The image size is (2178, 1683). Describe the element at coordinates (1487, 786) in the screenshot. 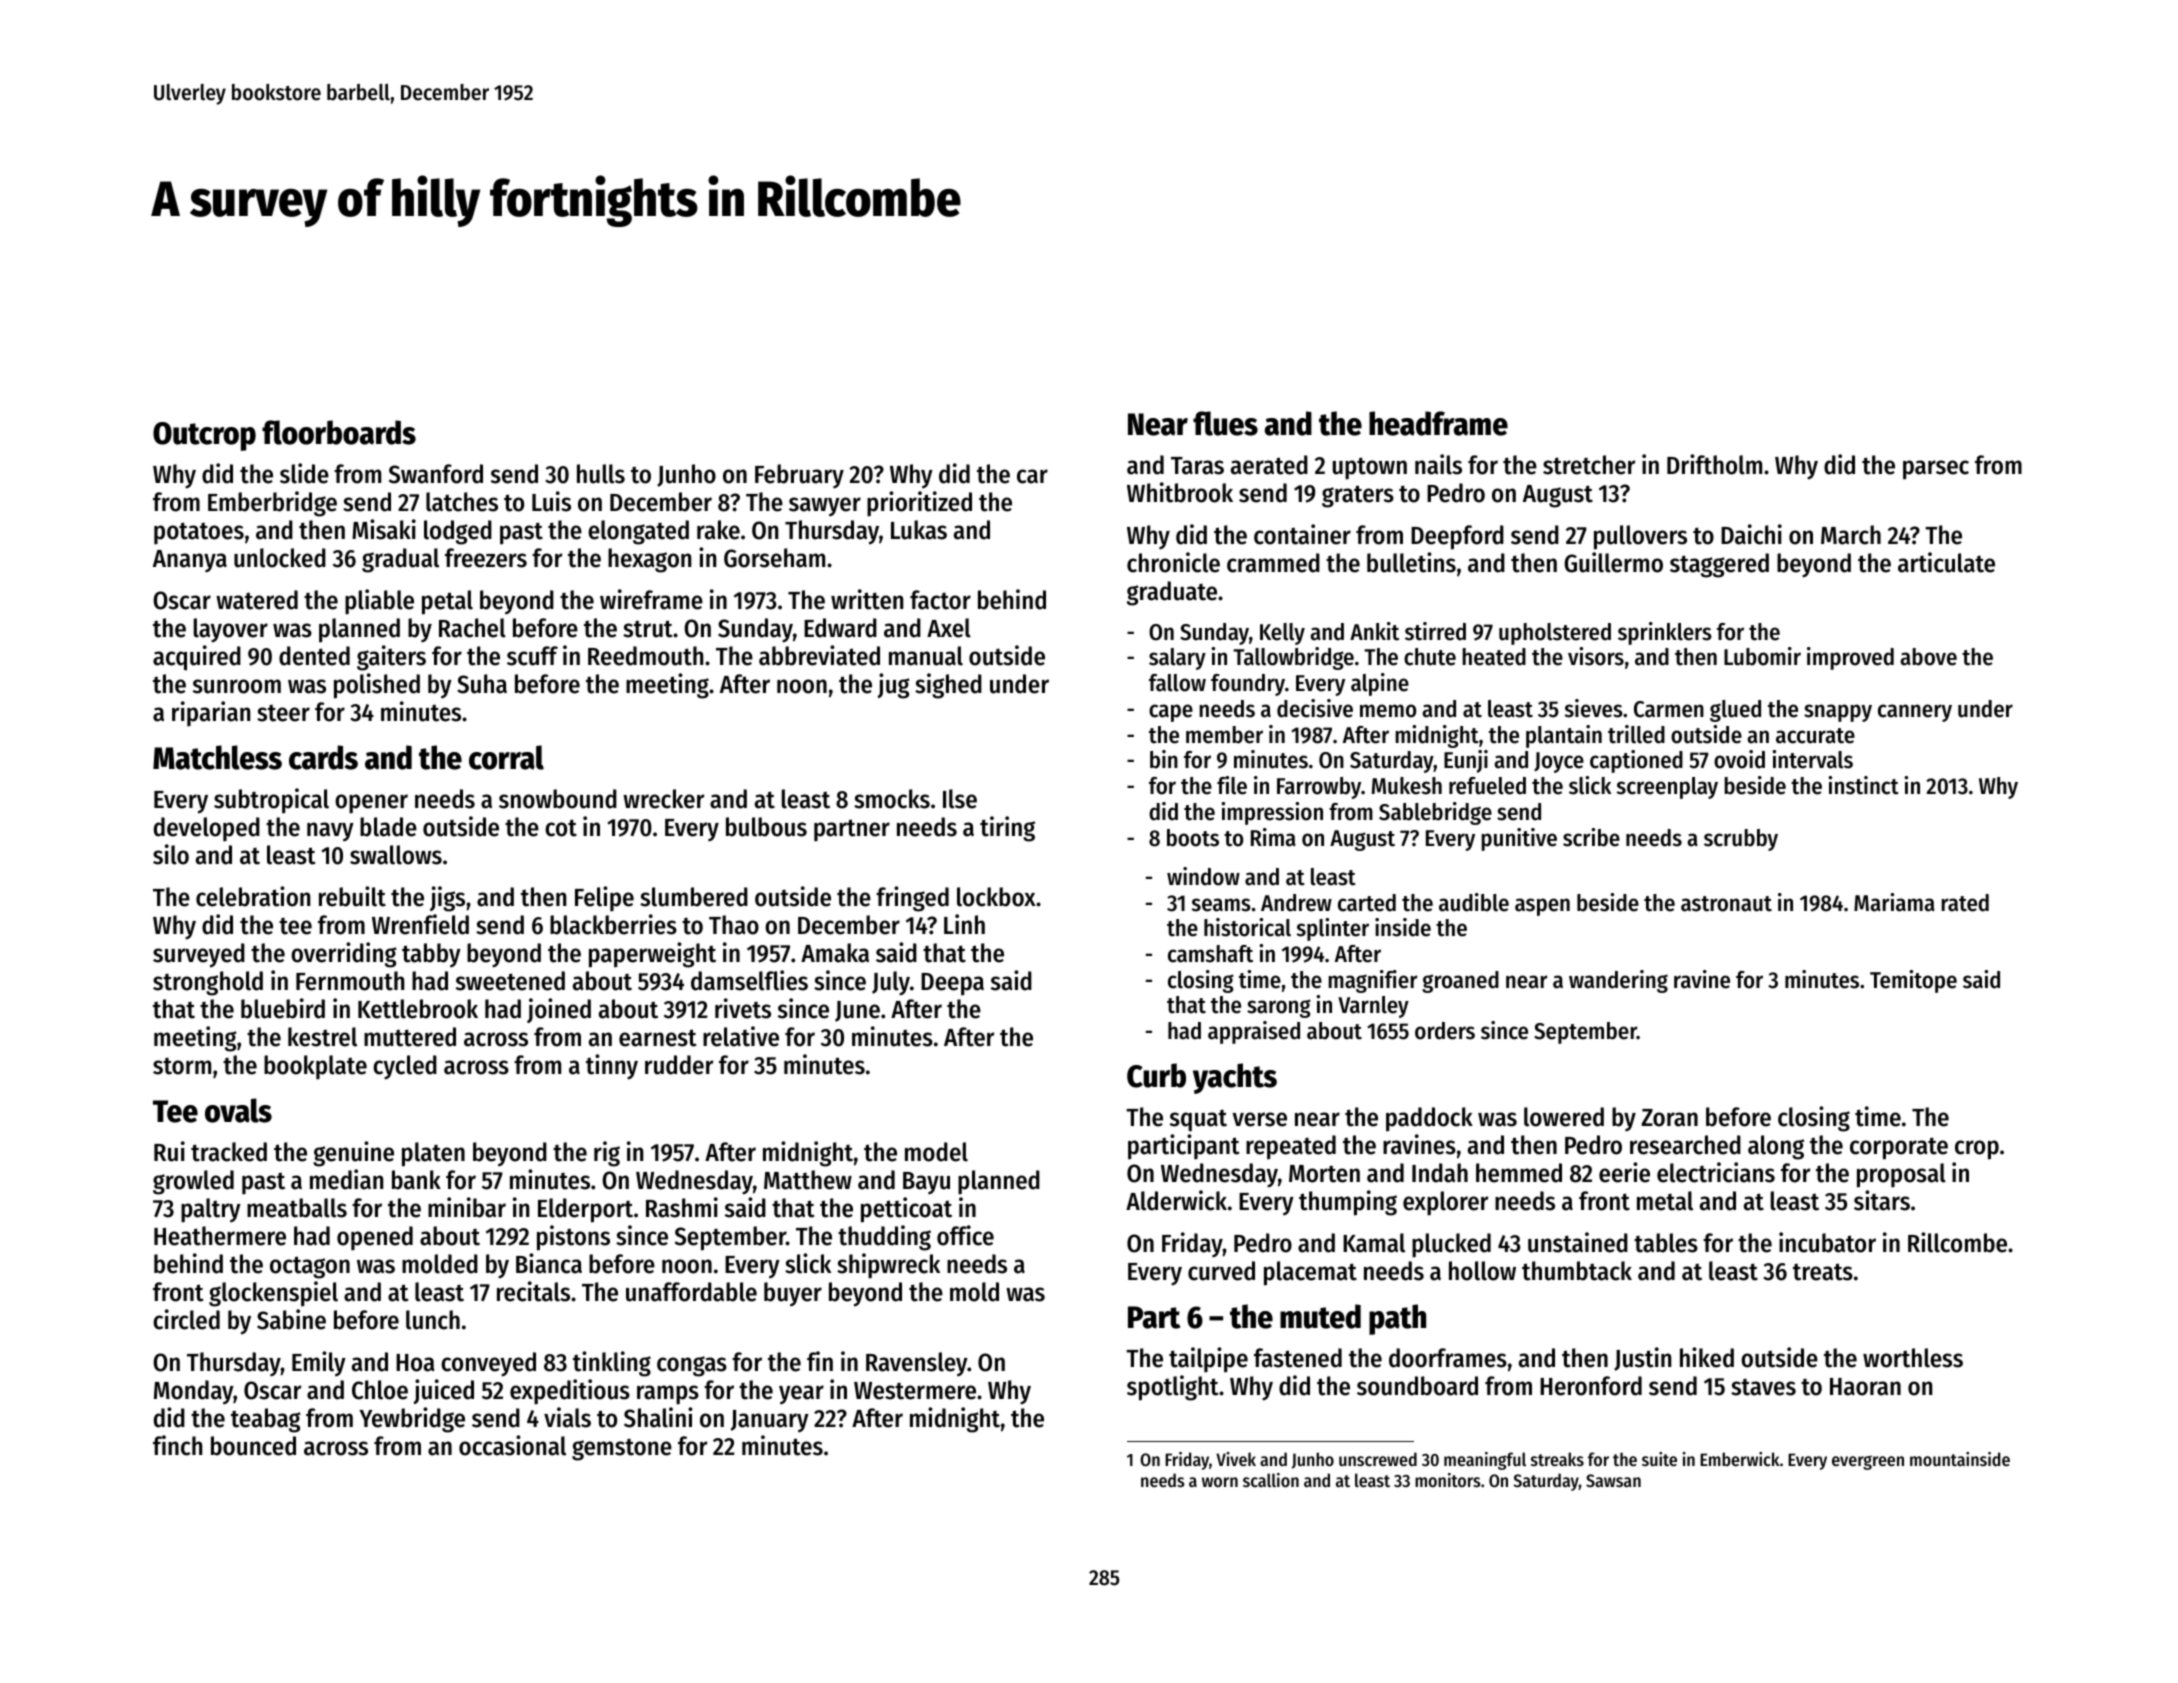

I see `refueled` at that location.
